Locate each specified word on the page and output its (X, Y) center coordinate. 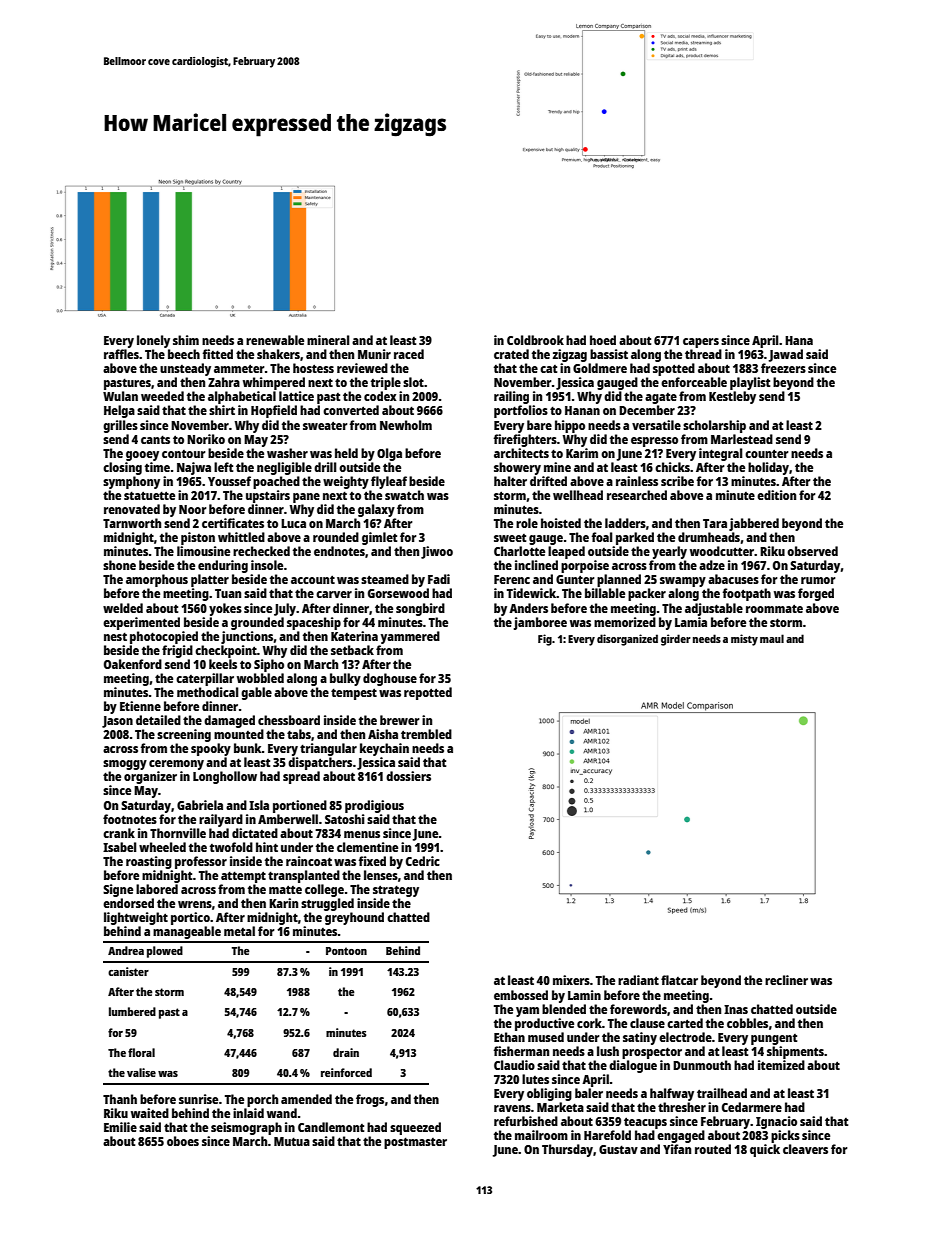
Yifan (677, 1149)
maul (772, 638)
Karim (582, 453)
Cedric (423, 861)
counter (767, 453)
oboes (183, 1141)
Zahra (224, 382)
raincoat (309, 861)
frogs (370, 1100)
